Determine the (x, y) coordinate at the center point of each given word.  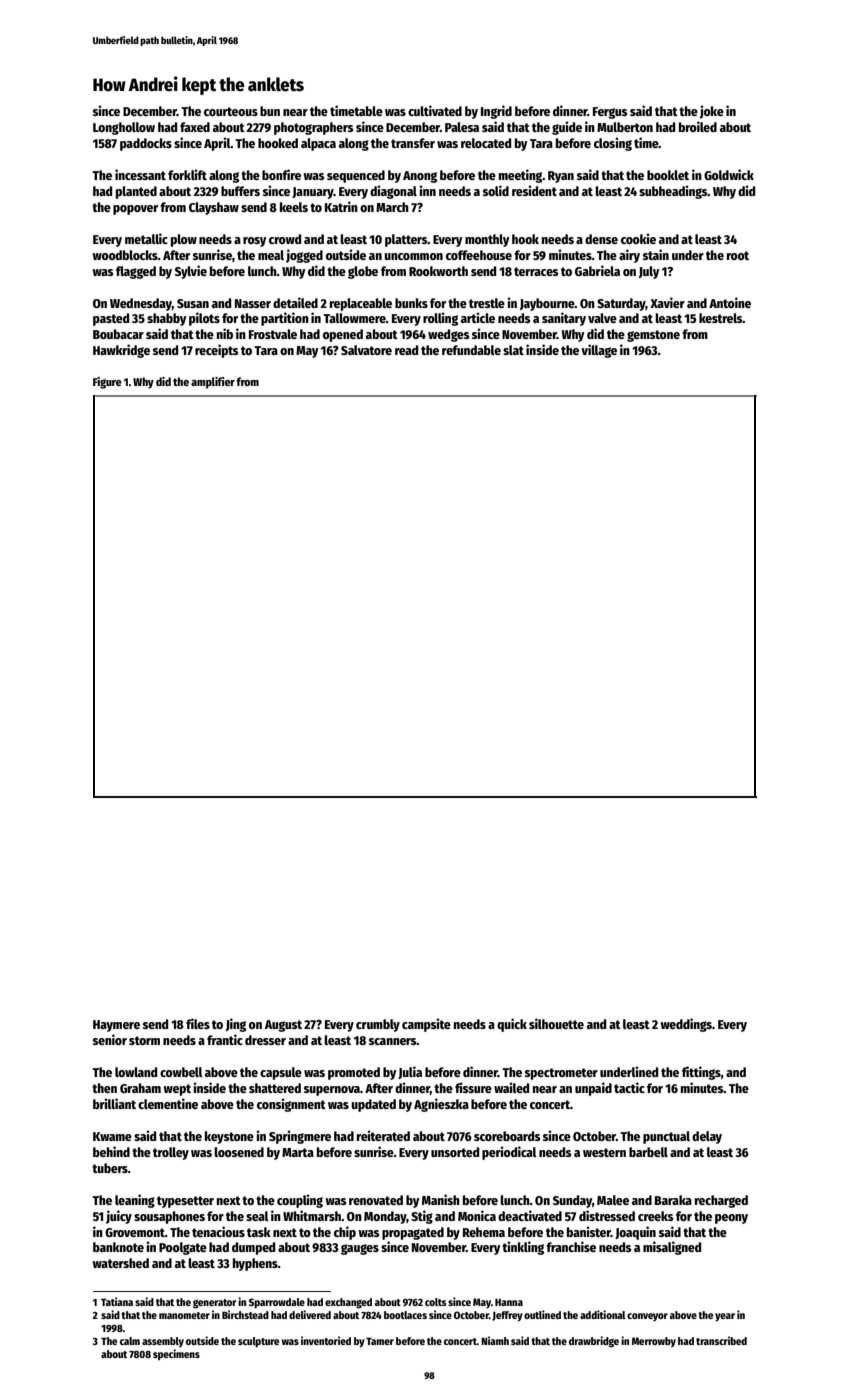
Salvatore (366, 350)
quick (512, 1025)
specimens (176, 1354)
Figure (107, 383)
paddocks (146, 144)
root (738, 255)
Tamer (380, 1341)
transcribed (721, 1340)
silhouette (556, 1023)
